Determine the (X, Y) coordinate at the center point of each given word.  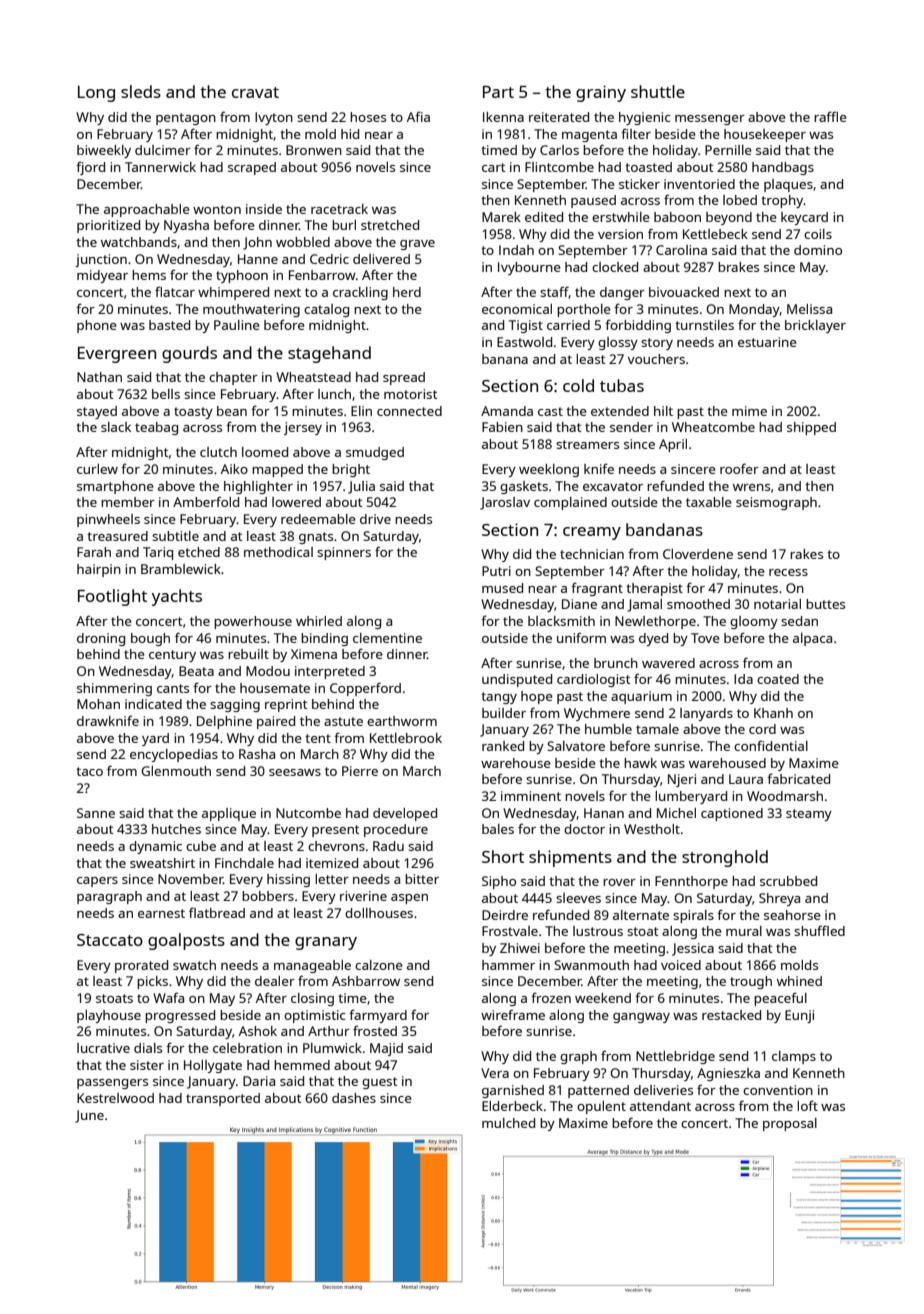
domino (818, 250)
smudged (375, 453)
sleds (141, 91)
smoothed (698, 604)
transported (223, 1099)
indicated (153, 704)
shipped (811, 428)
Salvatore (576, 746)
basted (169, 325)
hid (350, 134)
